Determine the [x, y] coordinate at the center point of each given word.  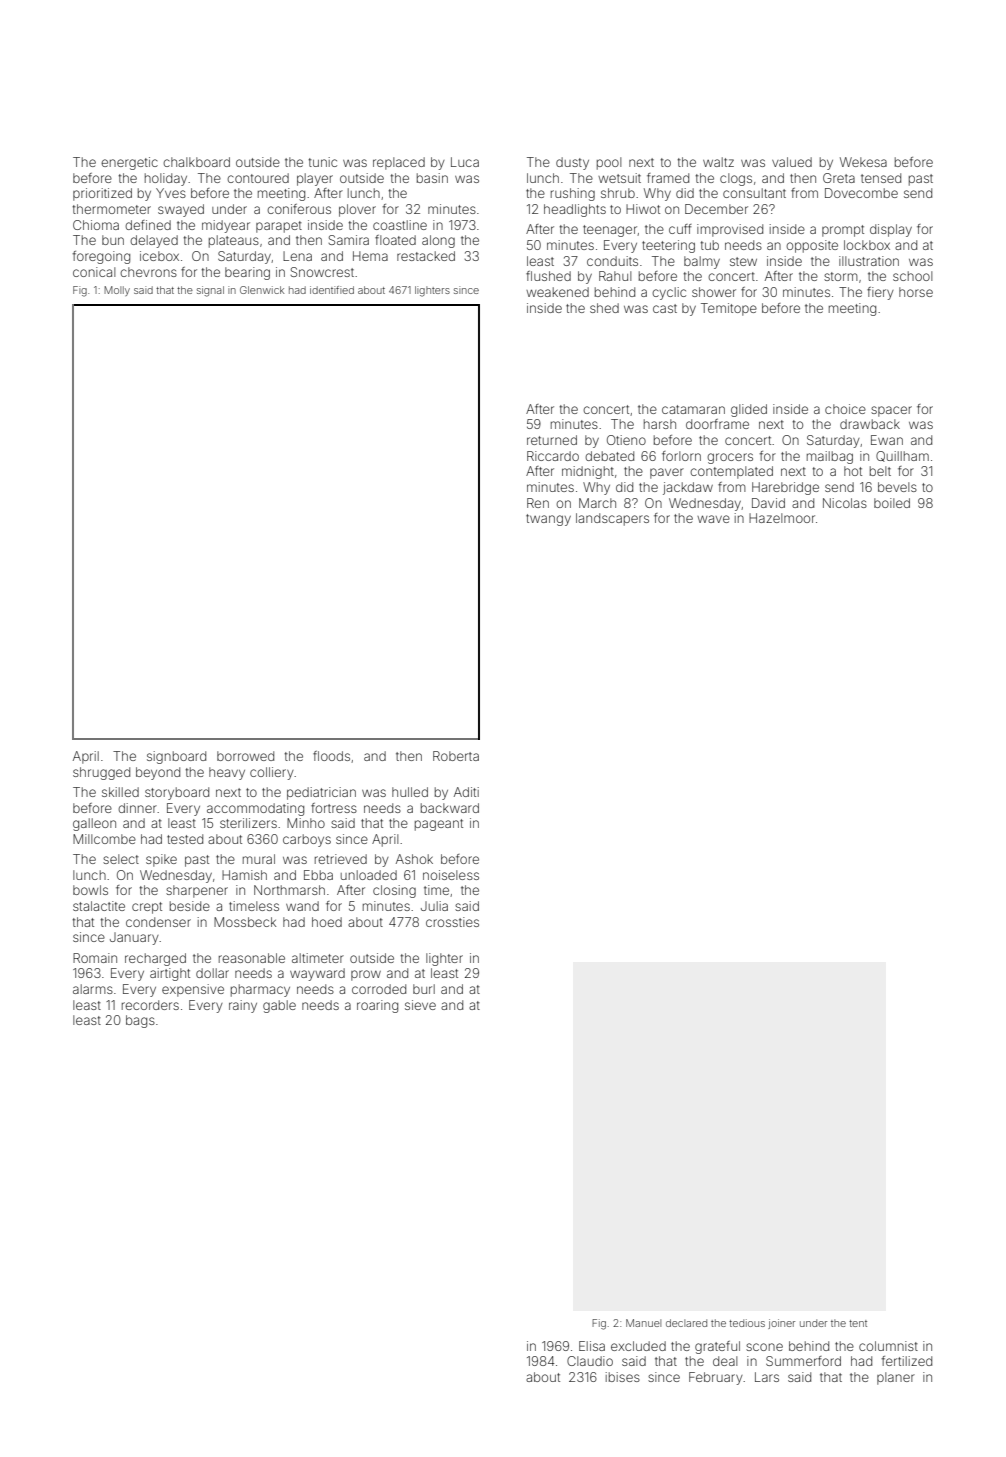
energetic [129, 163]
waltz [718, 162]
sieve [420, 1005]
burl [424, 989]
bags [140, 1021]
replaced [399, 163]
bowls [90, 890]
